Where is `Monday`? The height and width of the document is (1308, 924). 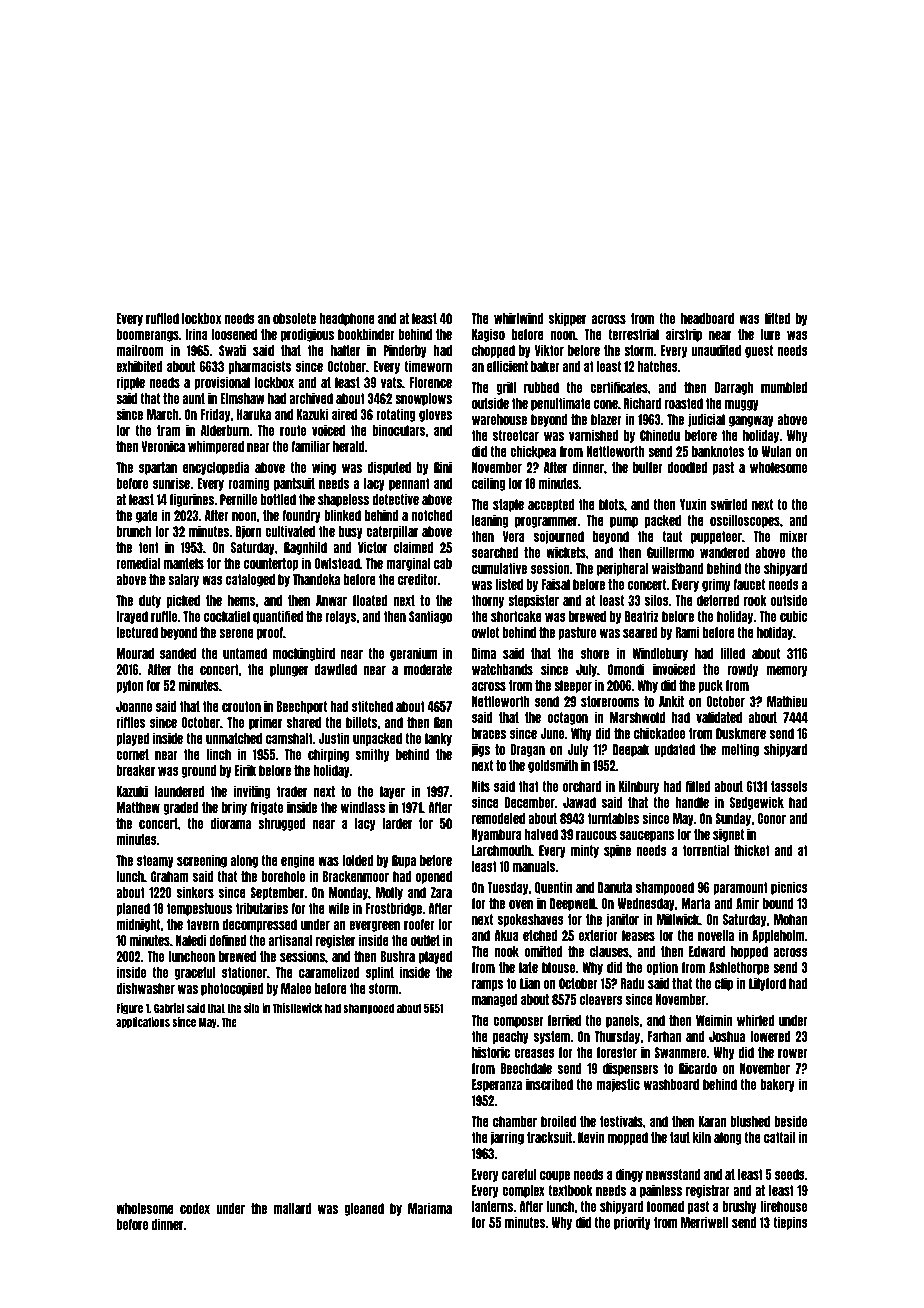 Monday is located at coordinates (348, 893).
